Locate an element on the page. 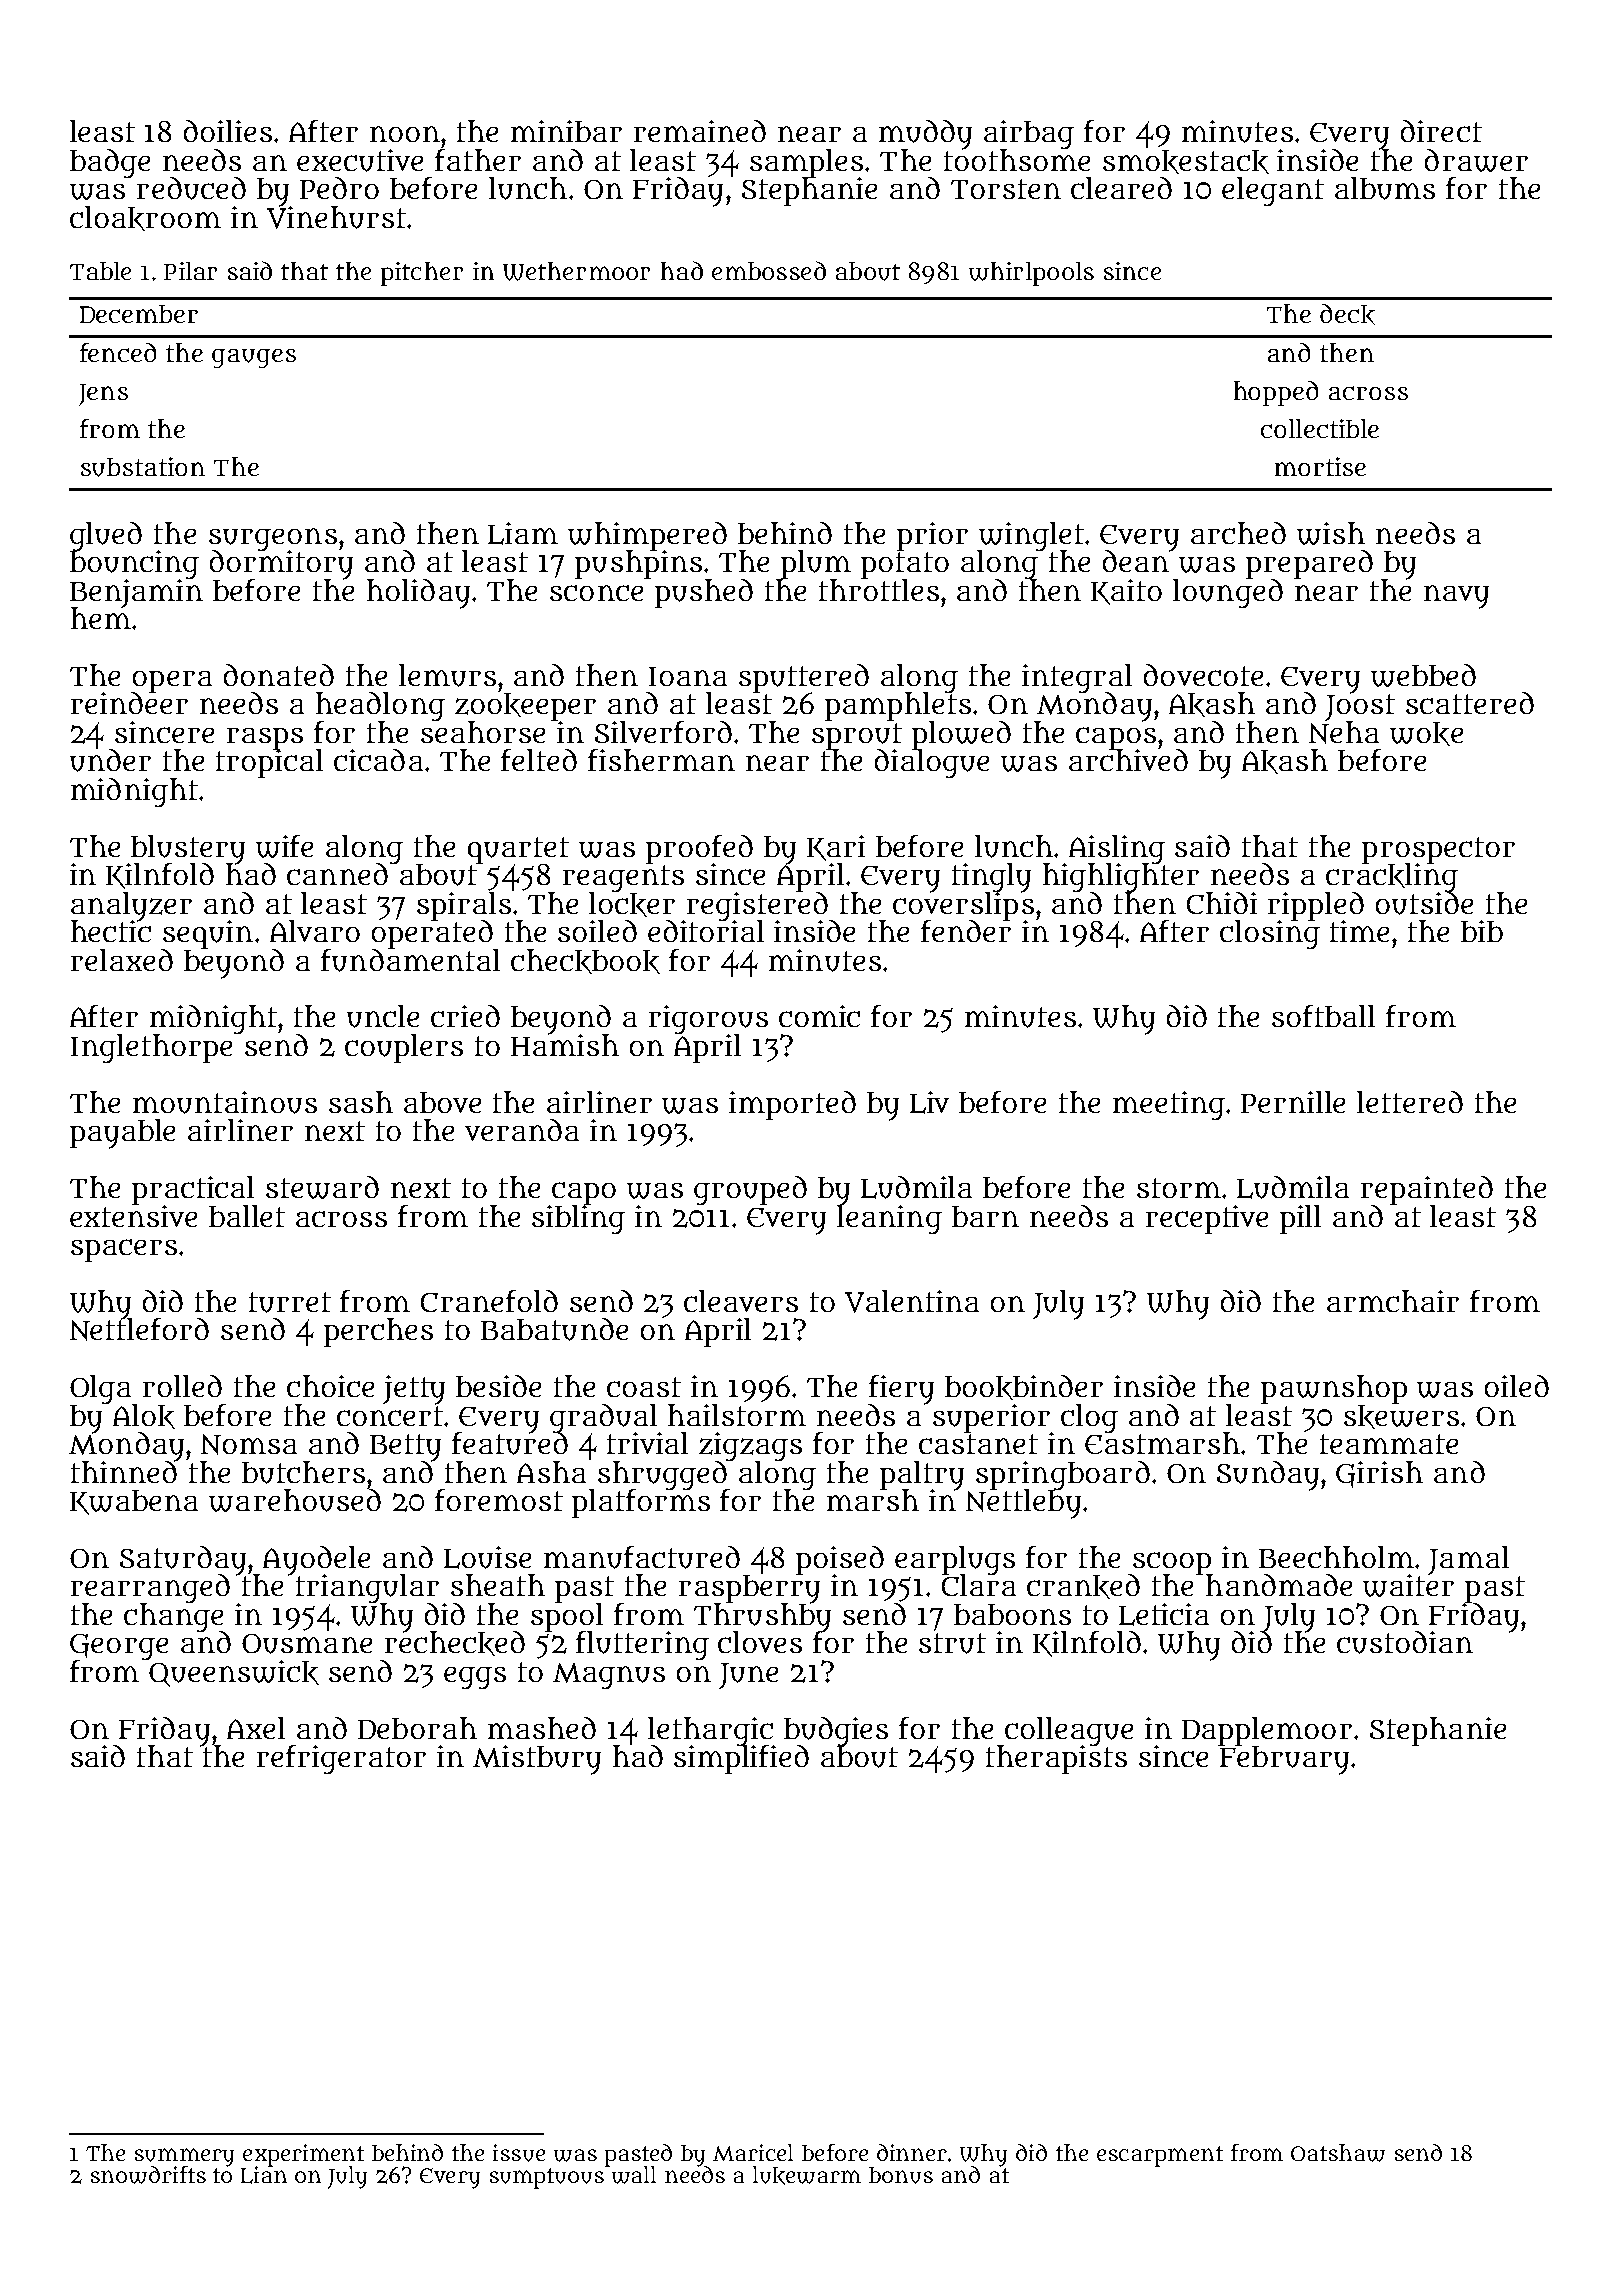  steward is located at coordinates (322, 1187).
